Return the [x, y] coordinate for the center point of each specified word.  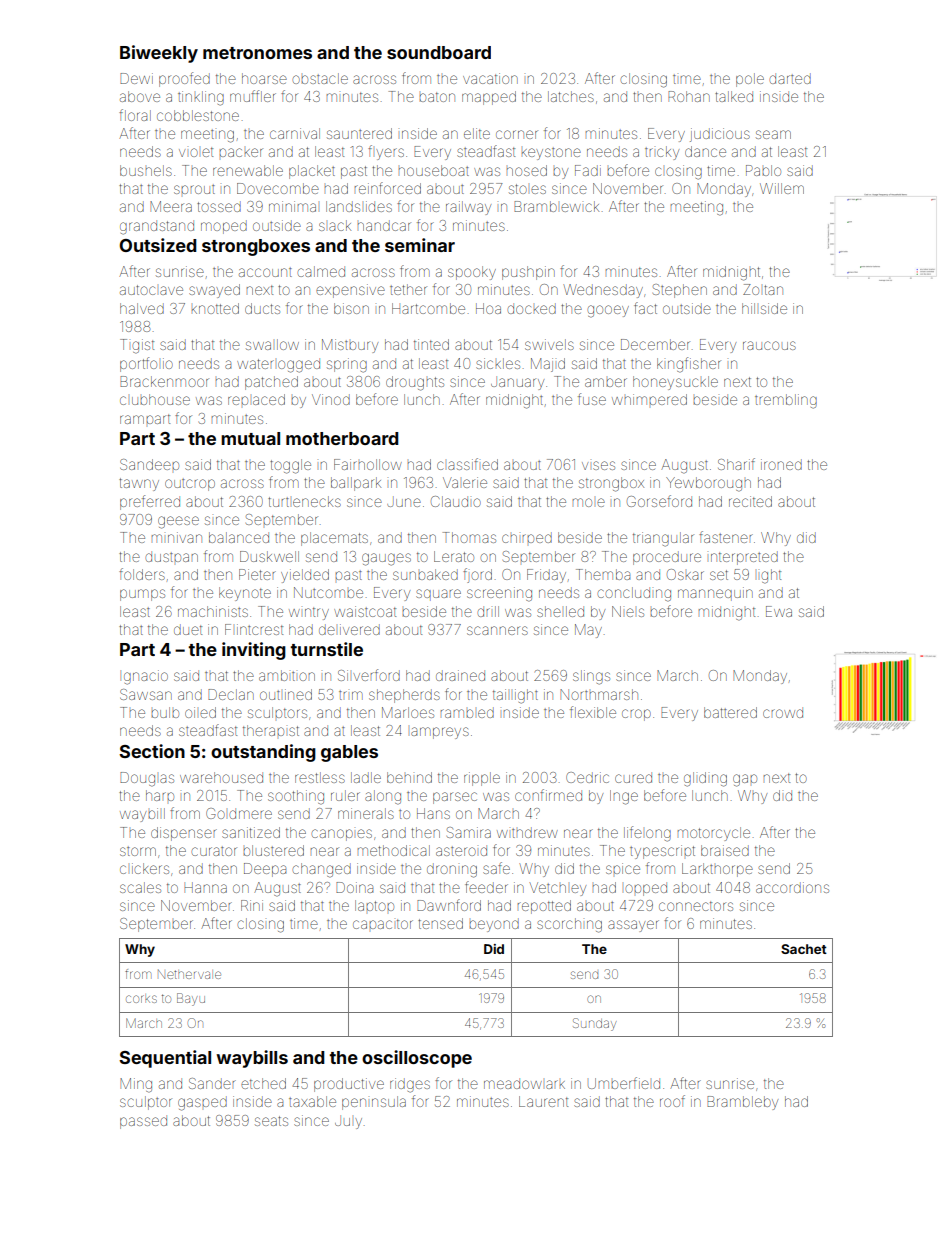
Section [152, 751]
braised [725, 850]
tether [408, 289]
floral [135, 115]
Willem [782, 188]
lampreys [440, 733]
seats [271, 1121]
